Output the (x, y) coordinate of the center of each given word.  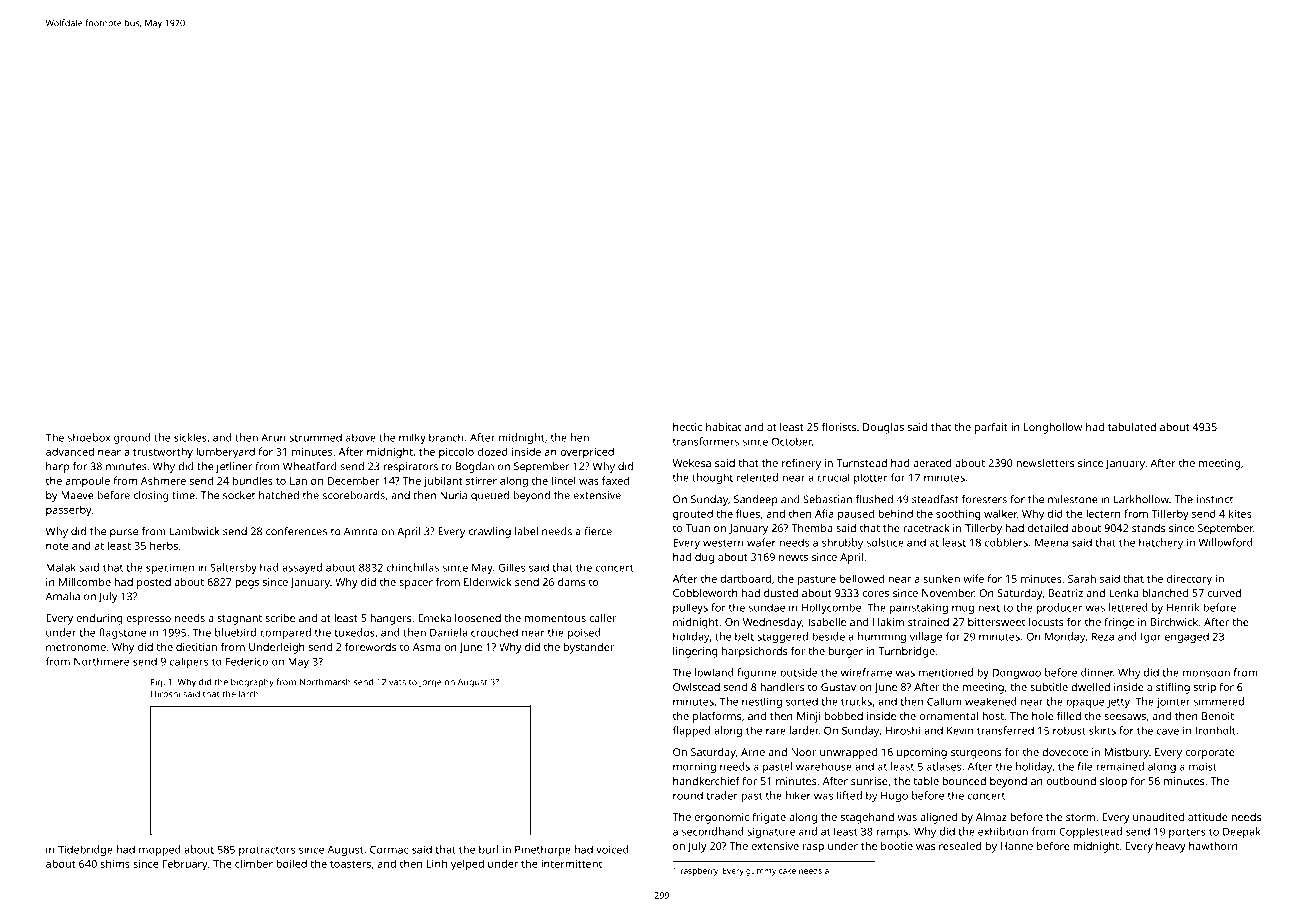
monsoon (1206, 673)
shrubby (842, 543)
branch (446, 437)
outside (799, 672)
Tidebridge (85, 850)
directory (1189, 580)
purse (124, 533)
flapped (692, 731)
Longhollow (1053, 428)
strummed (315, 437)
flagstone (122, 633)
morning (694, 767)
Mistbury (1127, 753)
